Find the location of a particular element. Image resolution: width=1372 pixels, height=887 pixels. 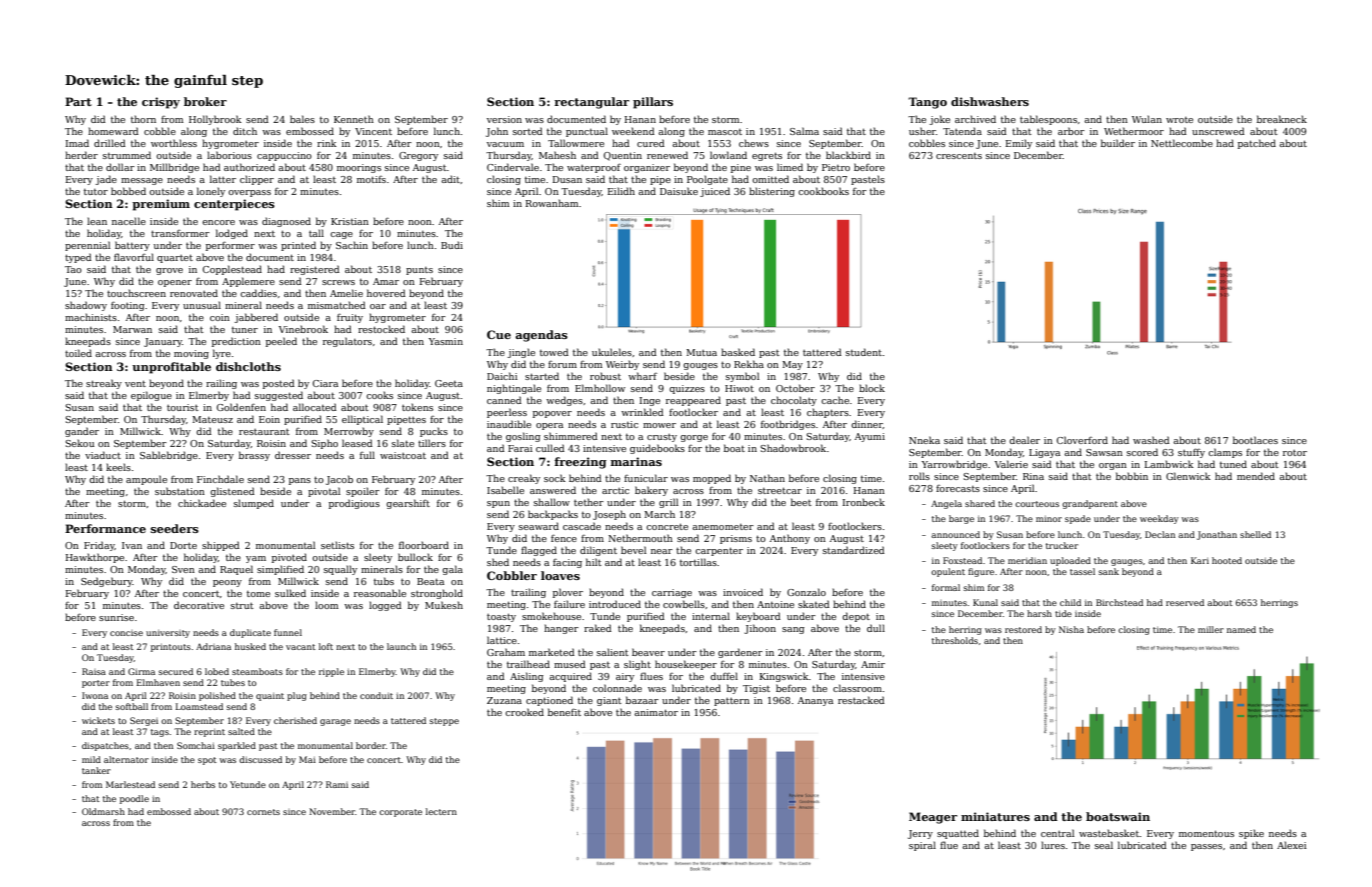

Farai is located at coordinates (520, 448).
